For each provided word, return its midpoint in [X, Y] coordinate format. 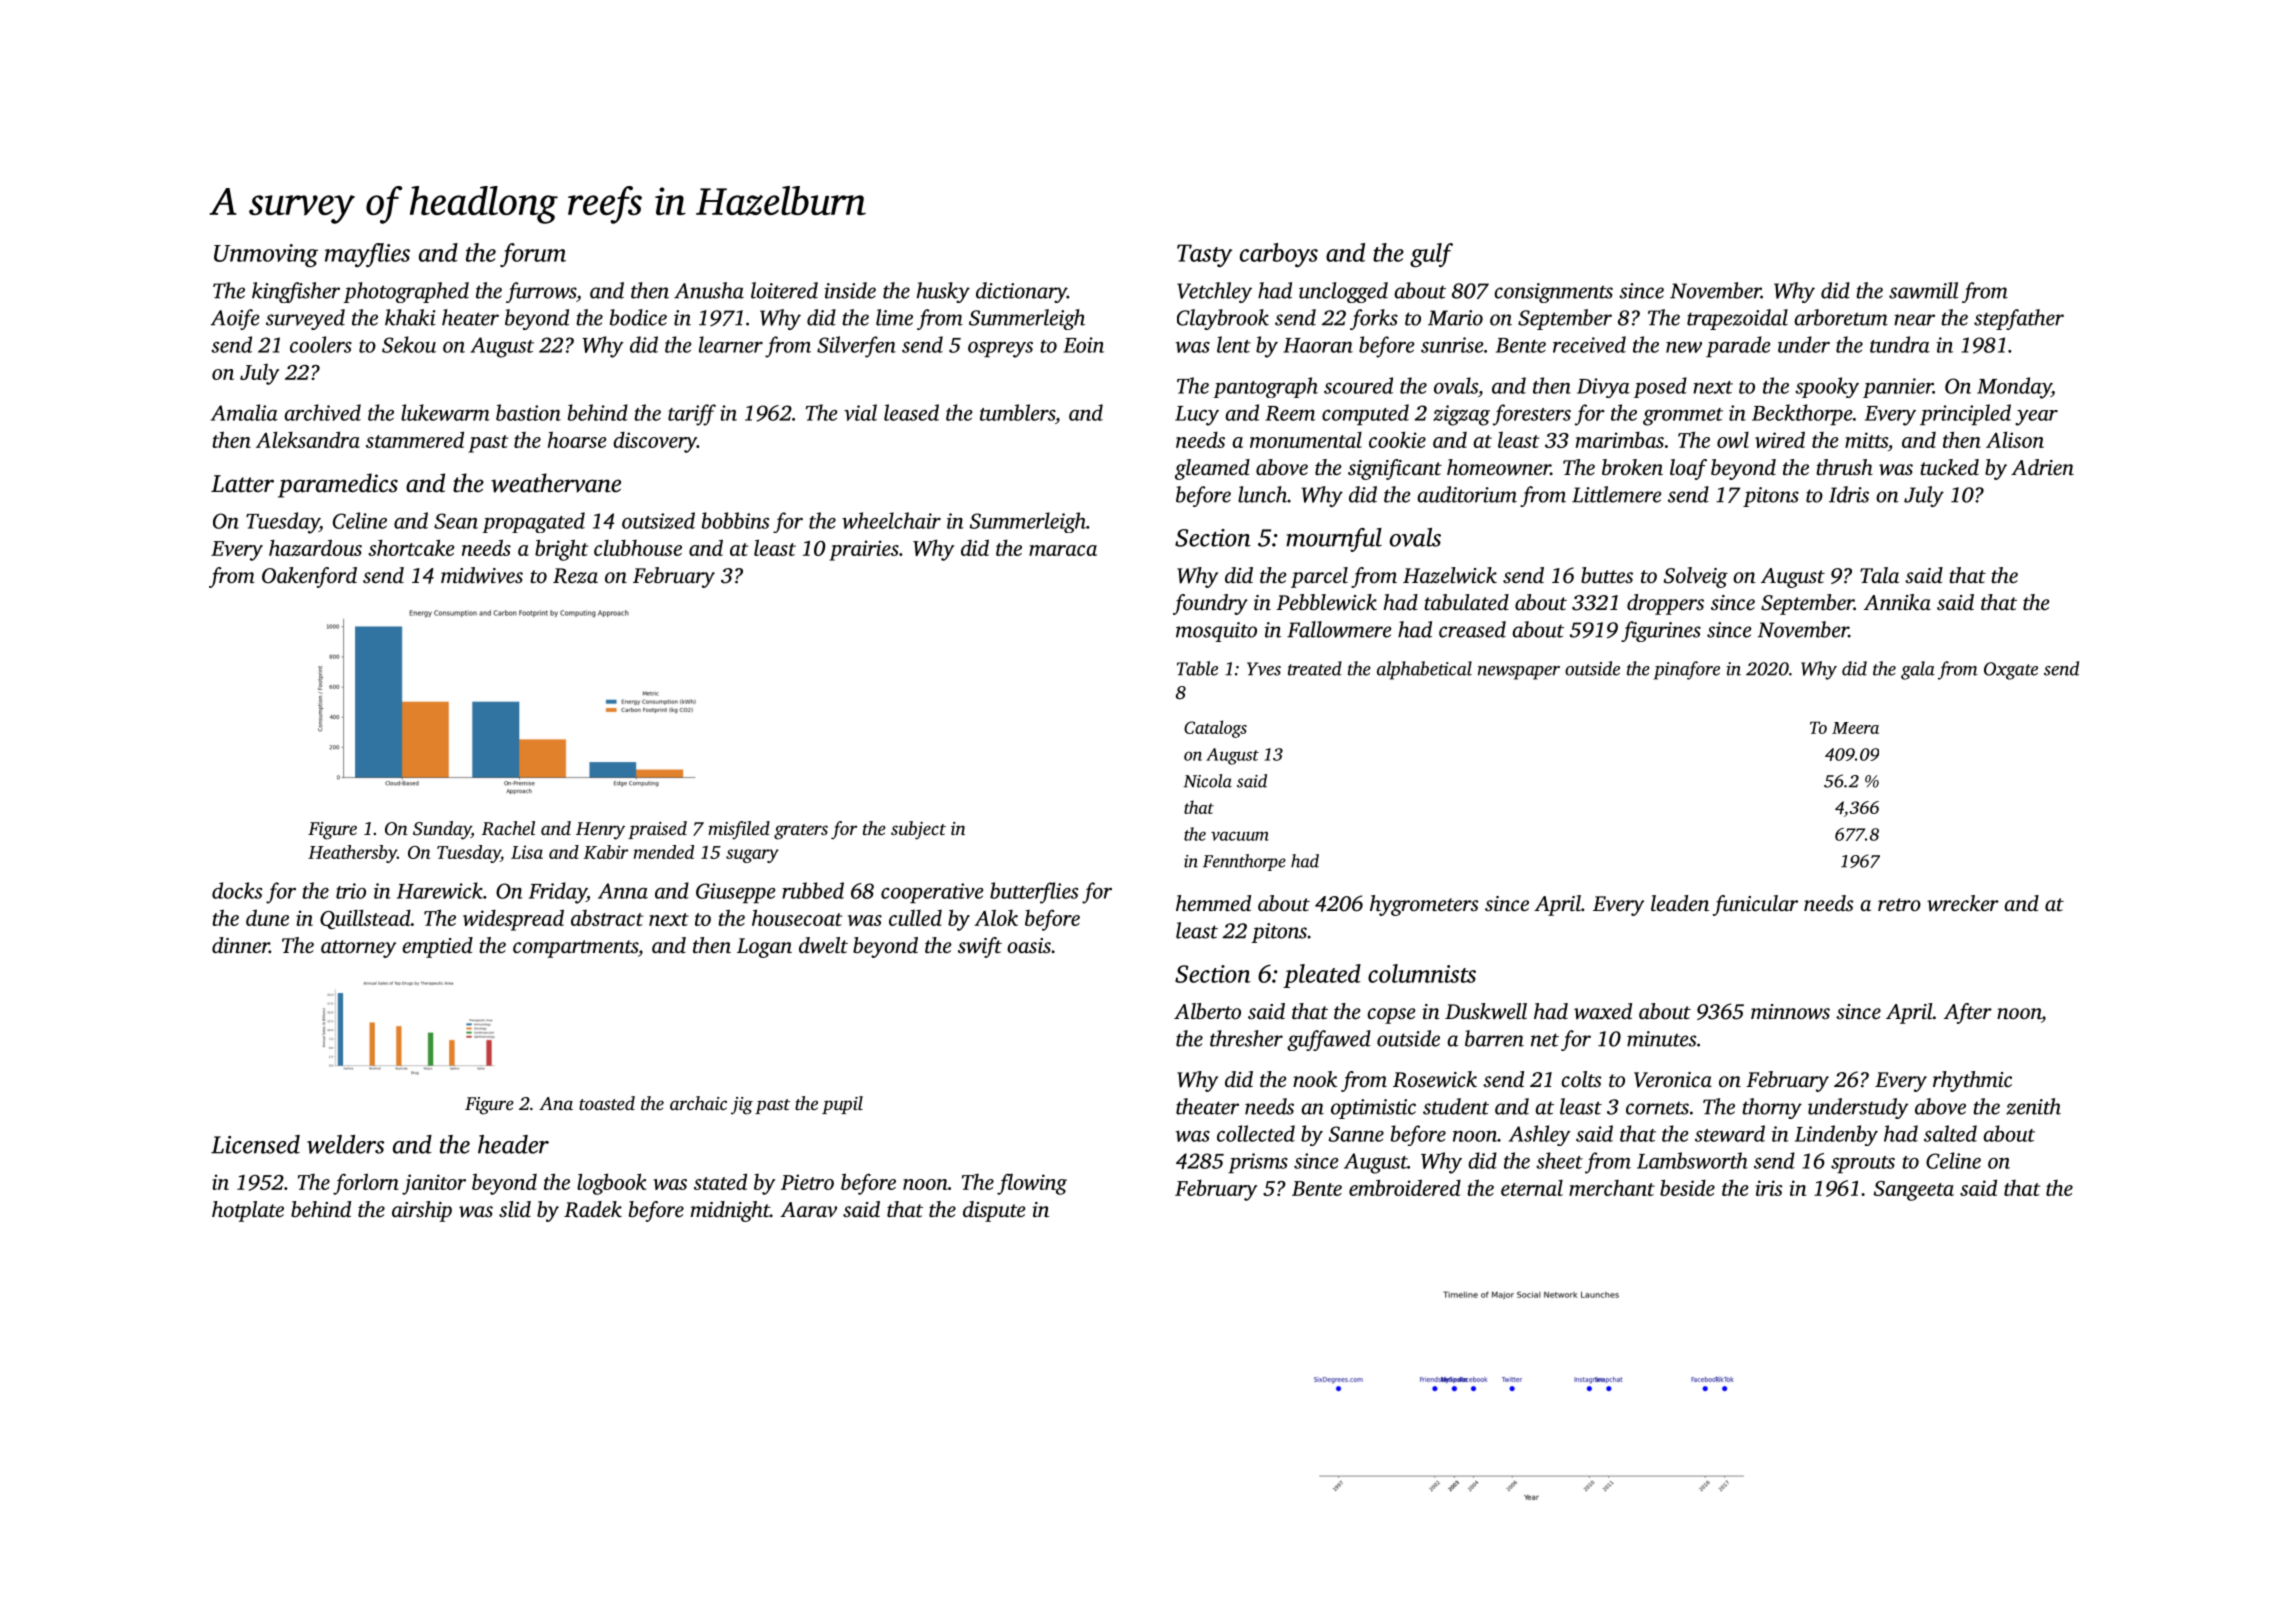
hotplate [248, 1211]
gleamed [1212, 469]
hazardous [315, 547]
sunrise [1452, 345]
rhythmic [1972, 1081]
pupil [842, 1105]
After [1968, 1013]
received [1589, 344]
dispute [994, 1211]
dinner [240, 945]
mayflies [367, 255]
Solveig [1696, 577]
